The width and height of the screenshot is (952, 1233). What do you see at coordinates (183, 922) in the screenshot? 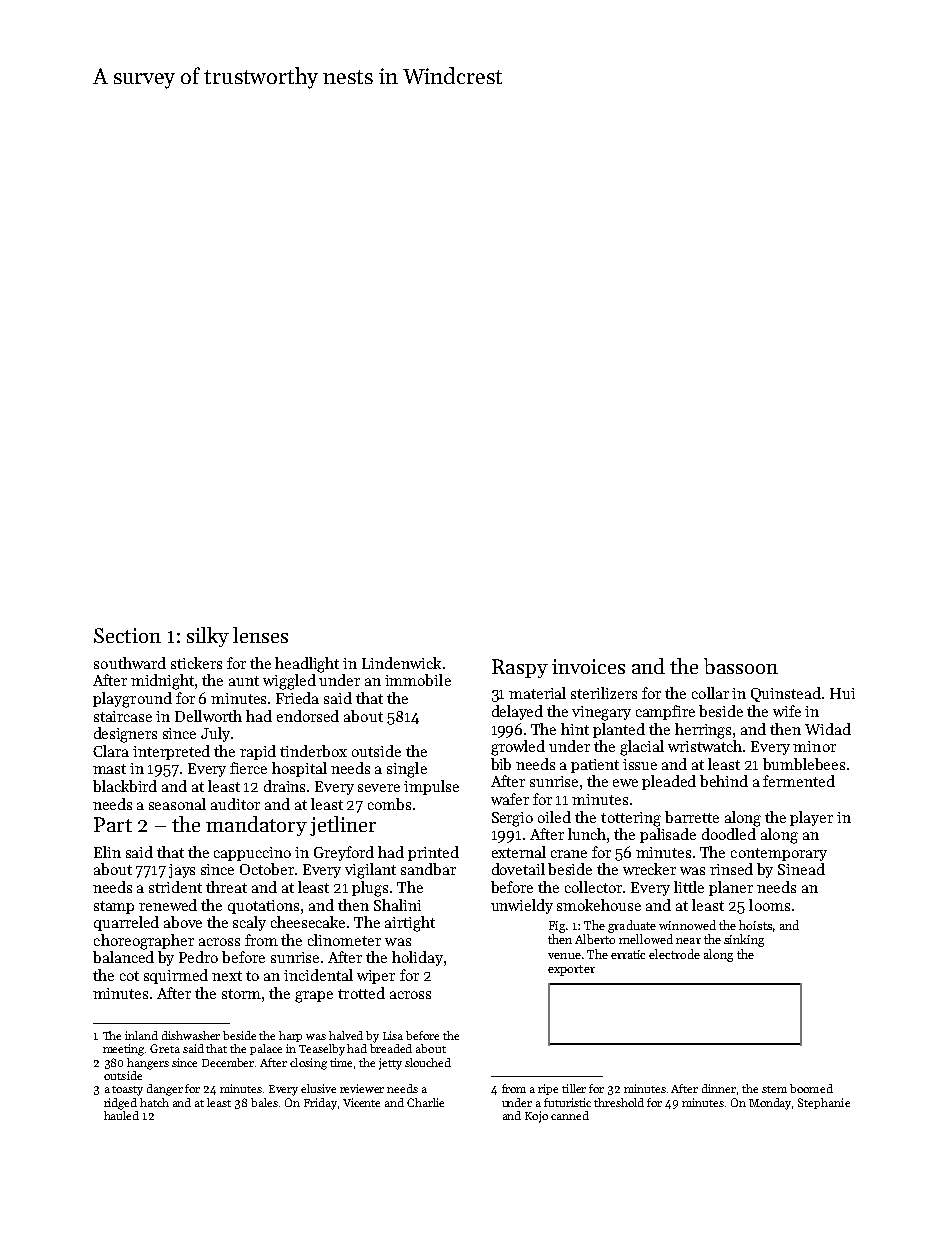
I see `above` at bounding box center [183, 922].
